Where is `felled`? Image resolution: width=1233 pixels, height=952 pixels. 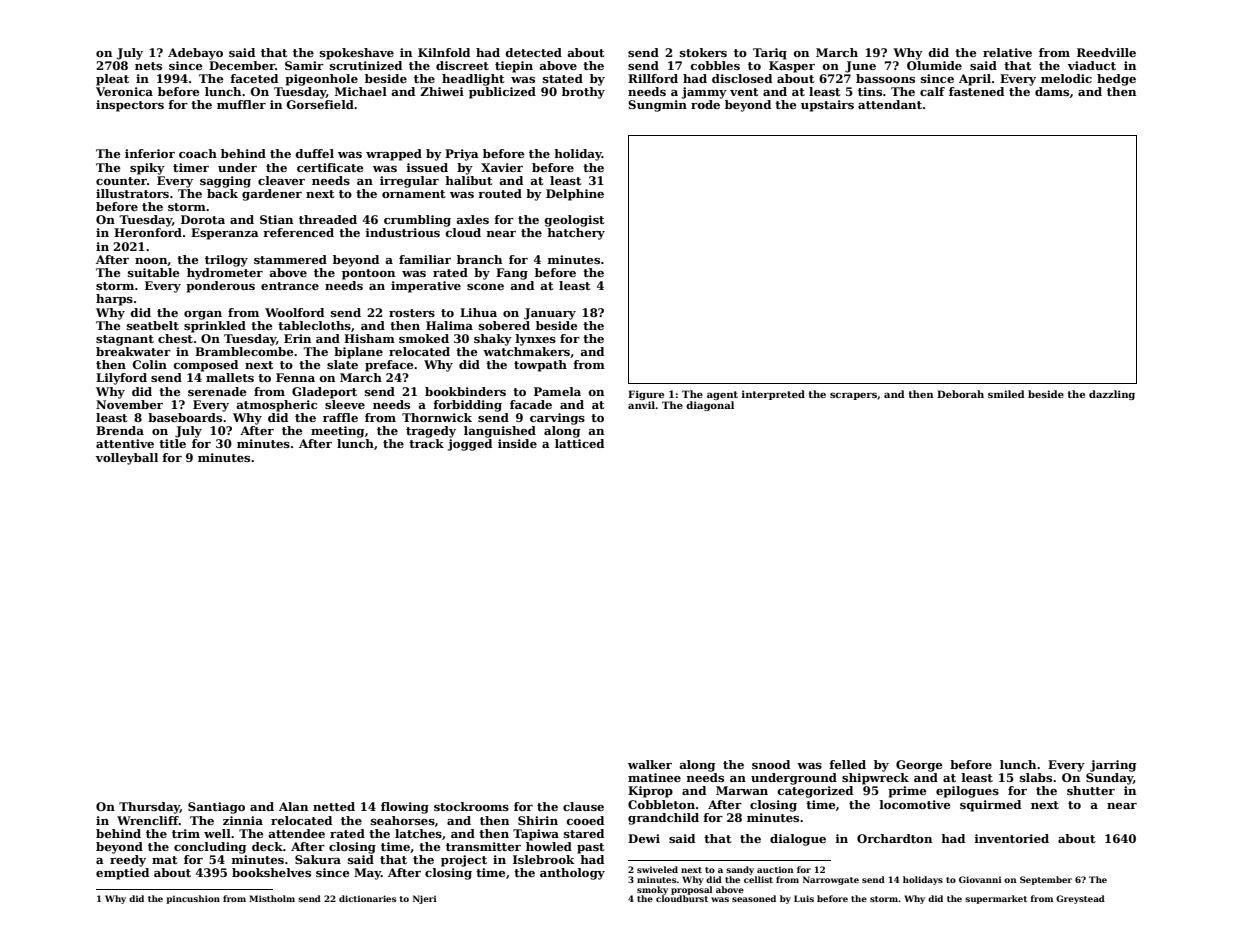 felled is located at coordinates (847, 764).
